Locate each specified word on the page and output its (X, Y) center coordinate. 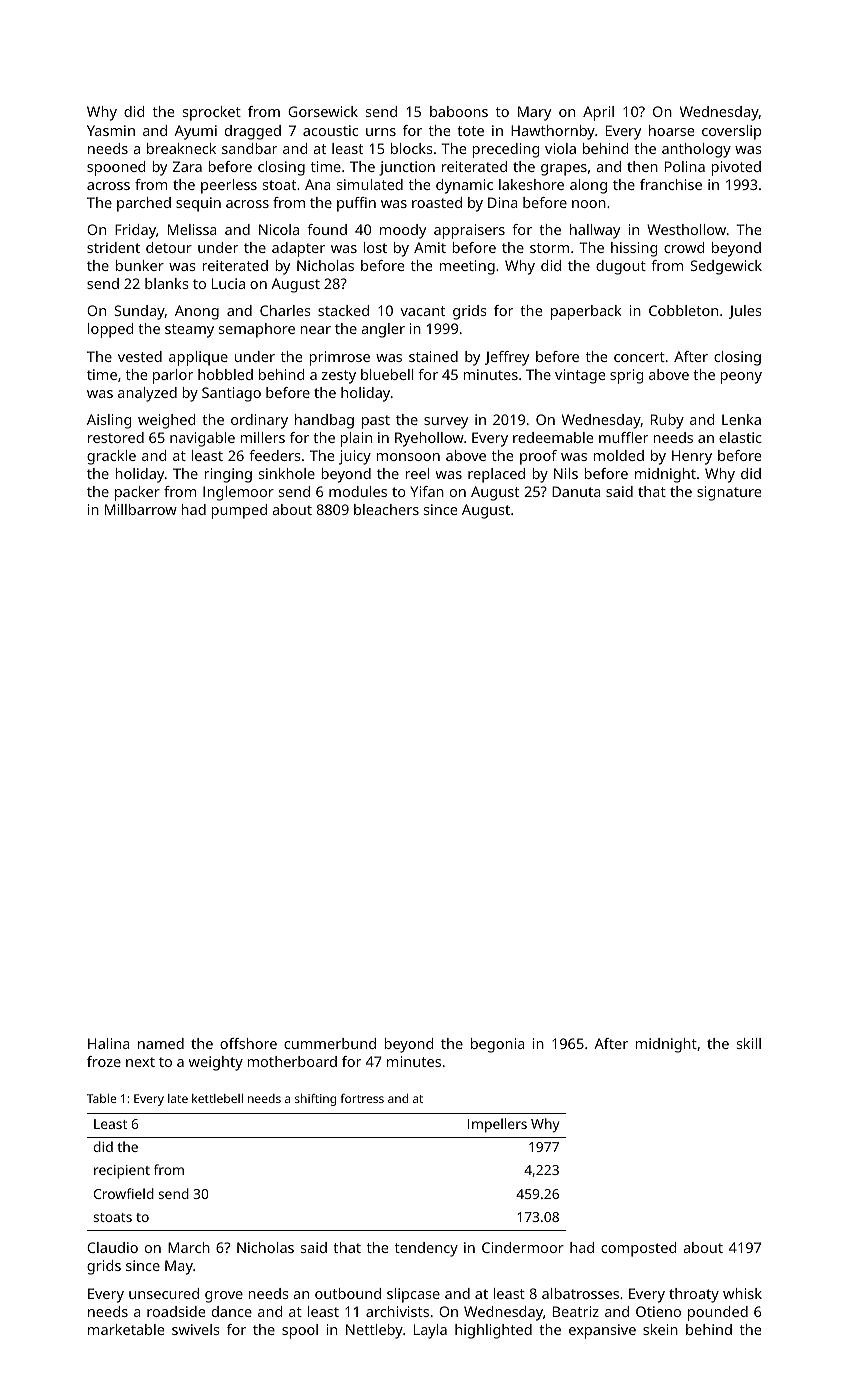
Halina (109, 1043)
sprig (626, 376)
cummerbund (330, 1043)
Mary (534, 113)
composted (638, 1249)
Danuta (576, 491)
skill (749, 1043)
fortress (362, 1098)
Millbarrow (141, 509)
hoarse (671, 130)
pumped (239, 511)
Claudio (112, 1247)
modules (358, 491)
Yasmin (111, 130)
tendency (426, 1249)
